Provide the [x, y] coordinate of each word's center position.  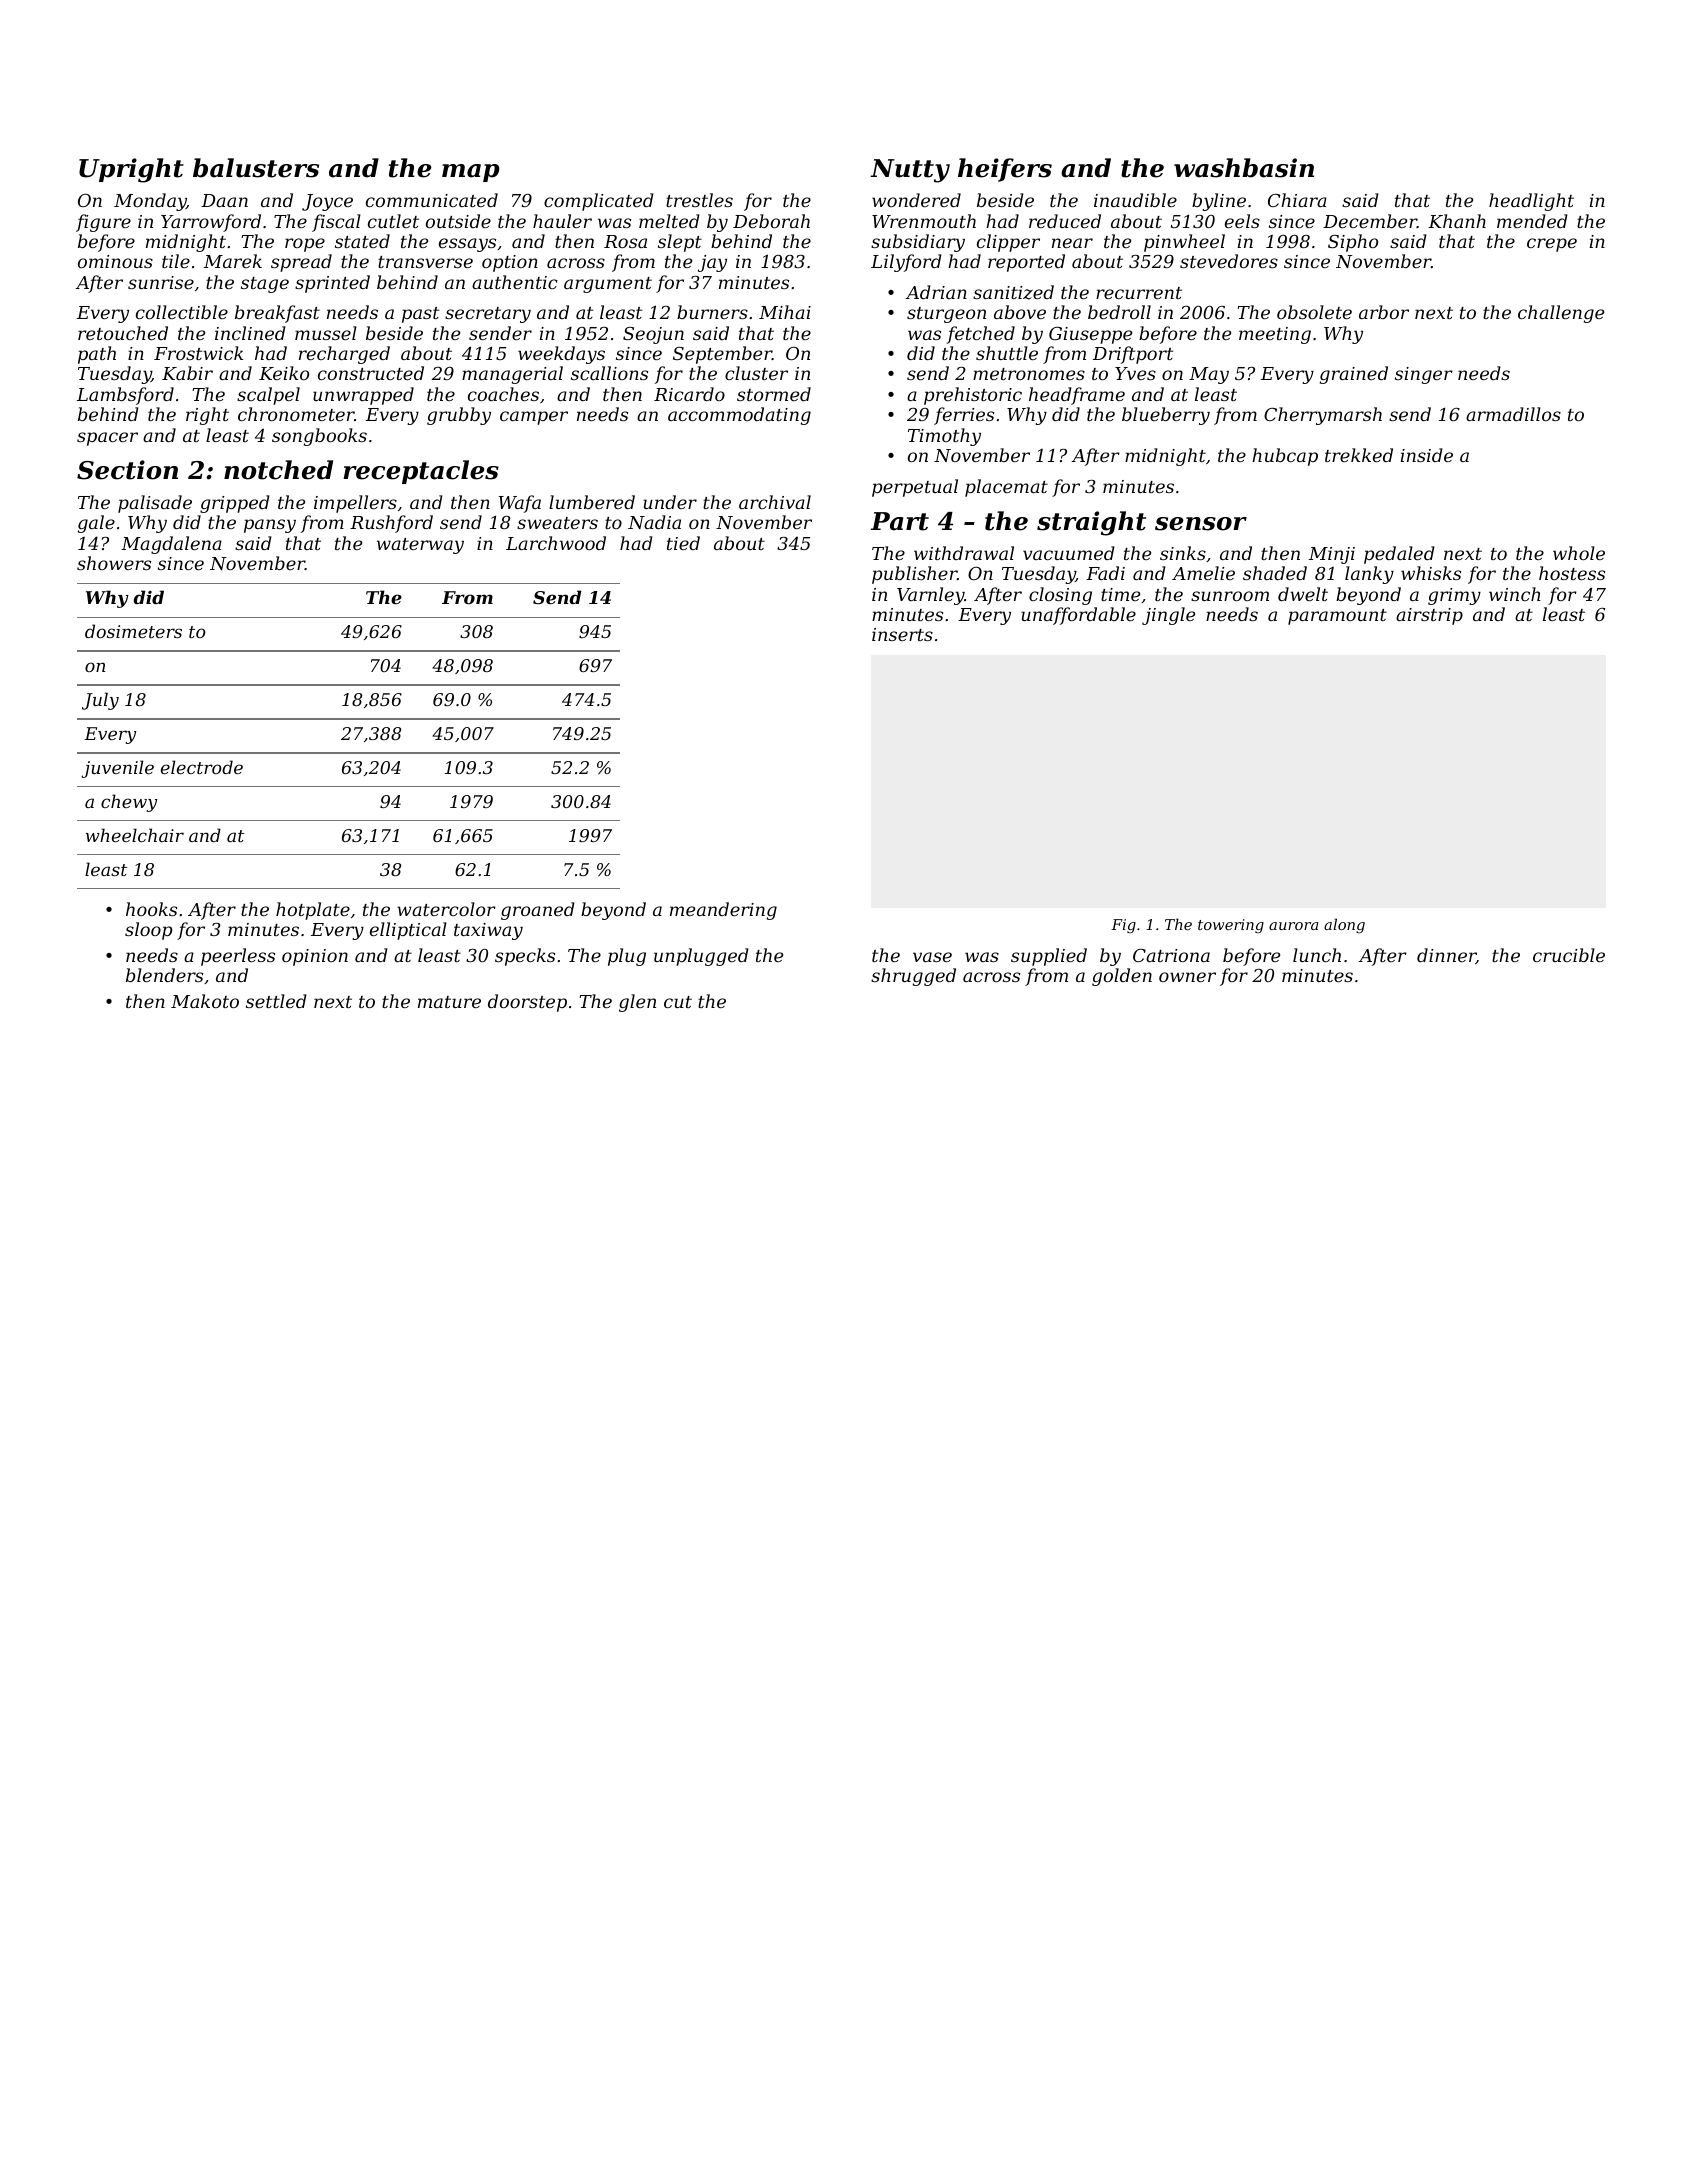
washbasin [1244, 168]
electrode [202, 767]
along [1344, 925]
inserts [902, 634]
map [471, 173]
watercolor [446, 909]
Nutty [910, 171]
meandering [723, 911]
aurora [1293, 926]
